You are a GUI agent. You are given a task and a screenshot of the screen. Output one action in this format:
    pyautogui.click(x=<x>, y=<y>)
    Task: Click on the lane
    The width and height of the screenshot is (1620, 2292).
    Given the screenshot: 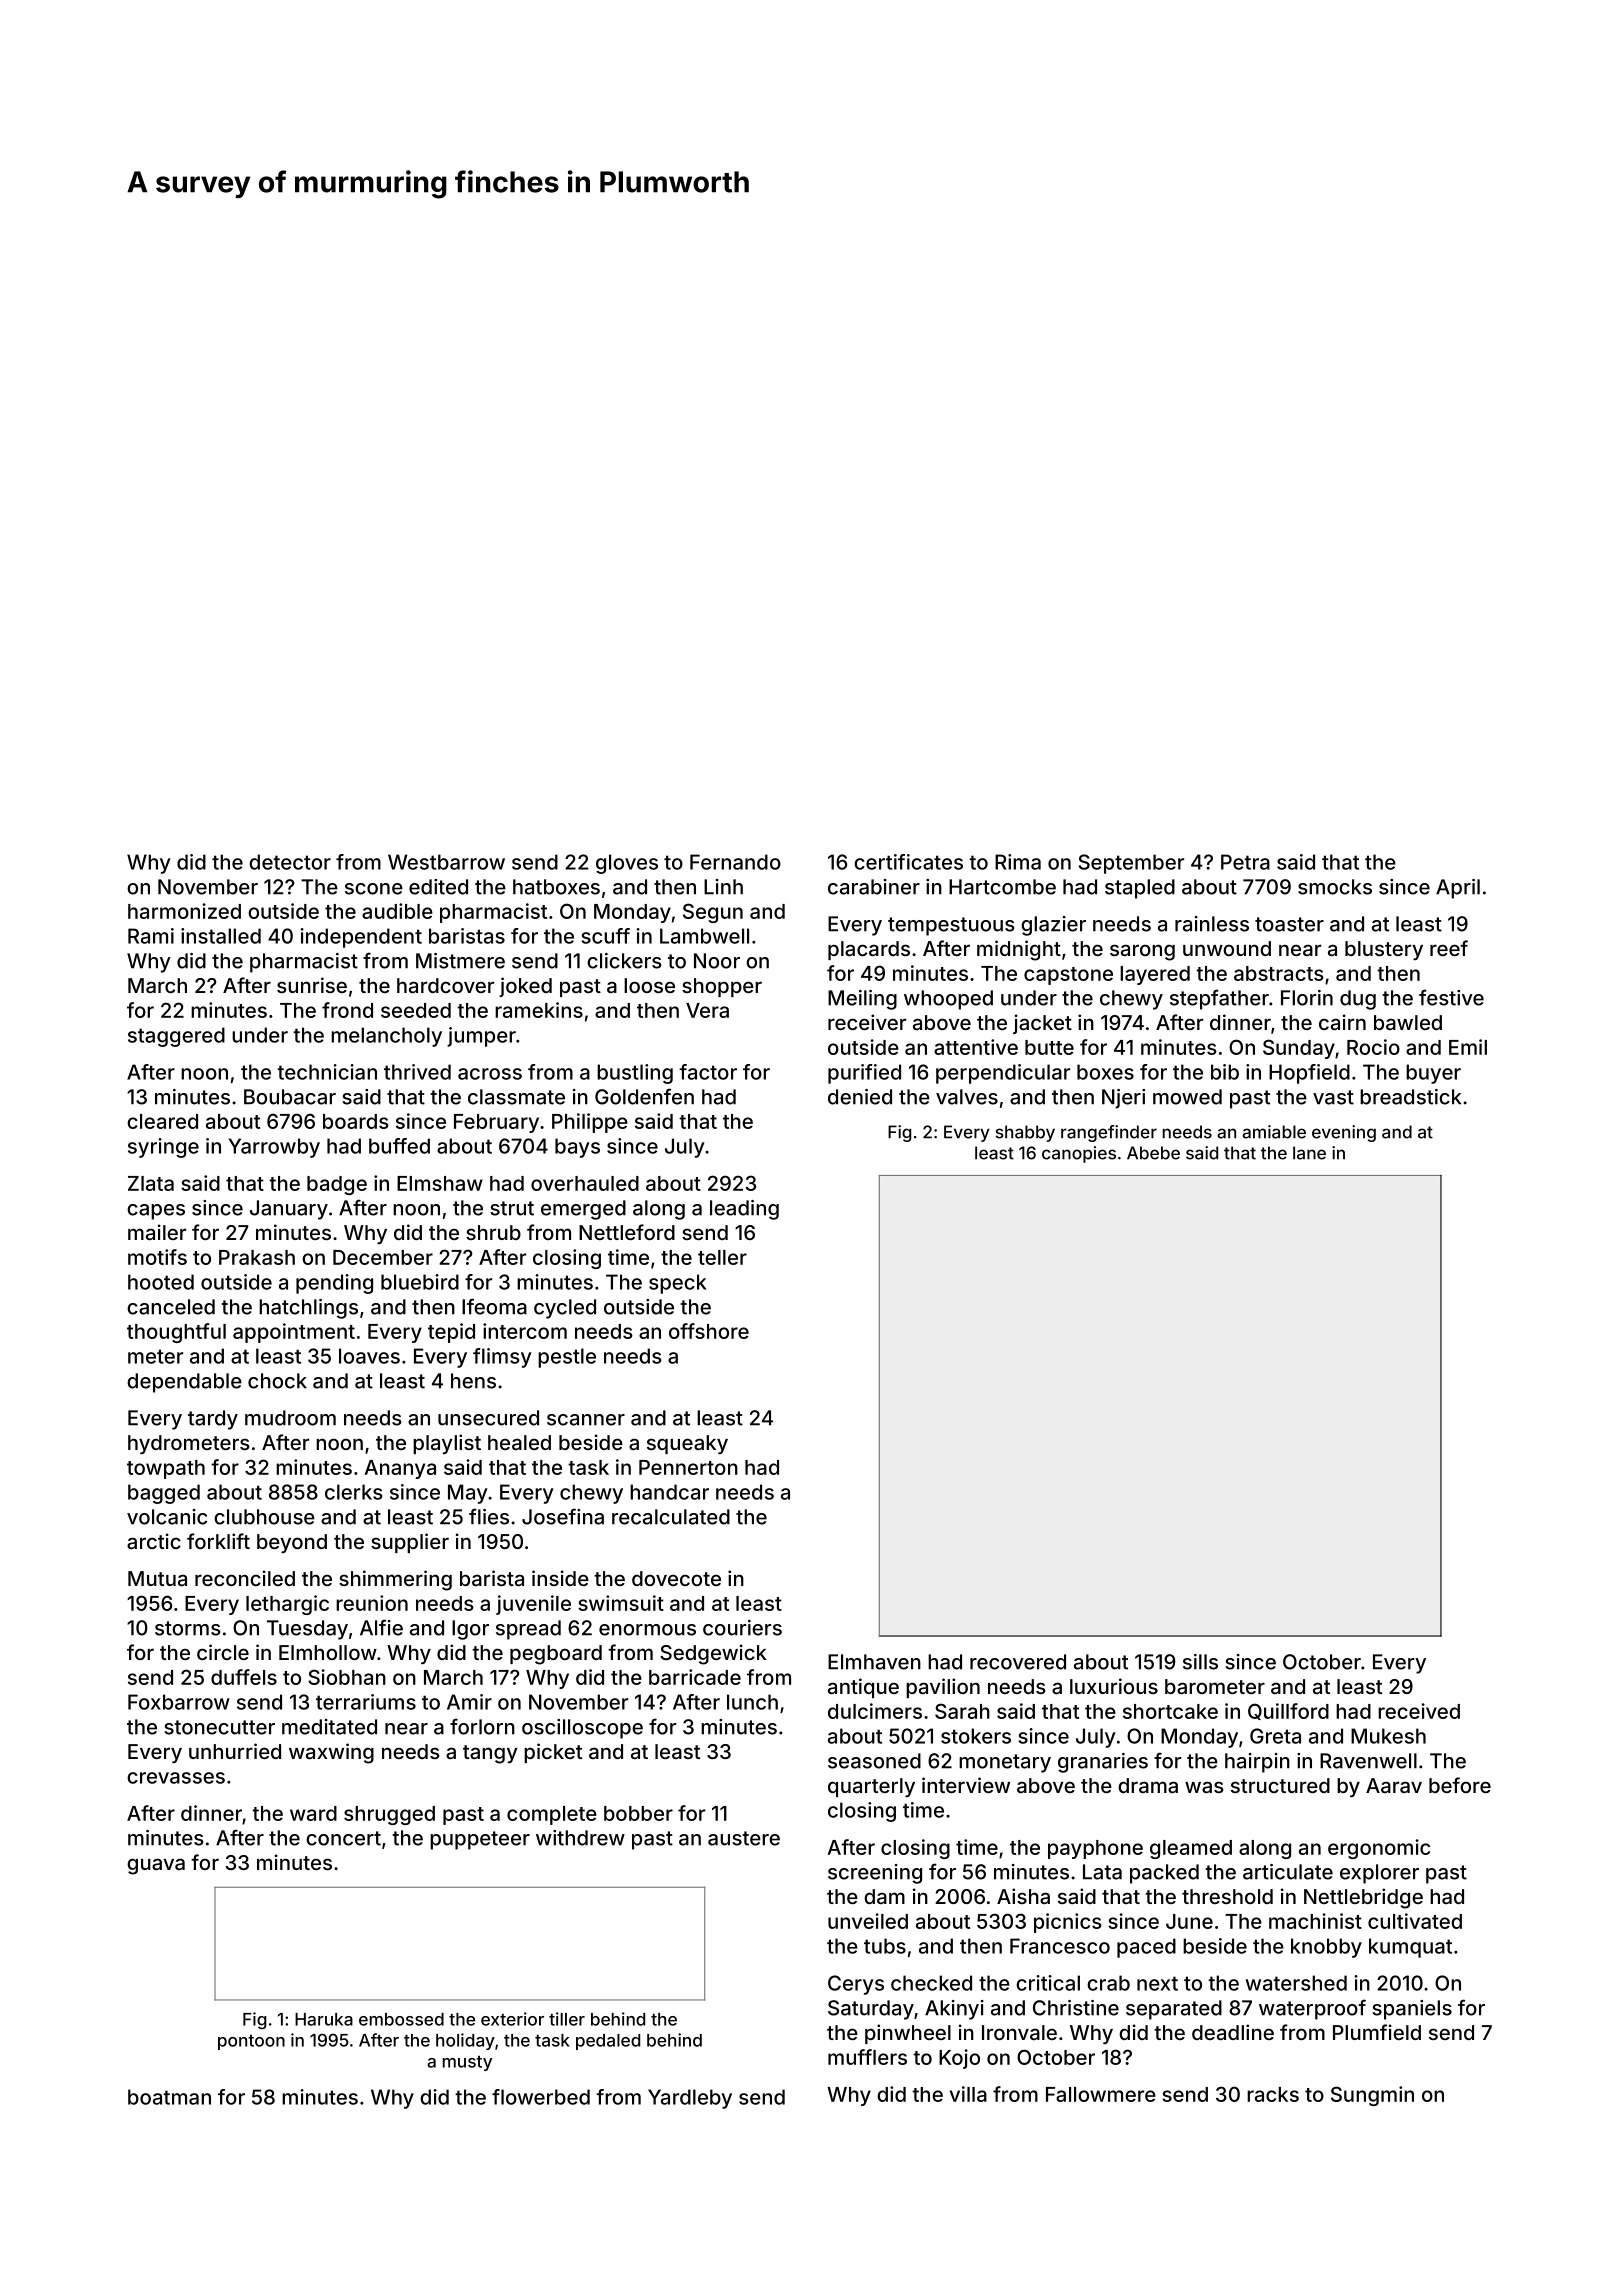 What is the action you would take?
    pyautogui.click(x=1309, y=1153)
